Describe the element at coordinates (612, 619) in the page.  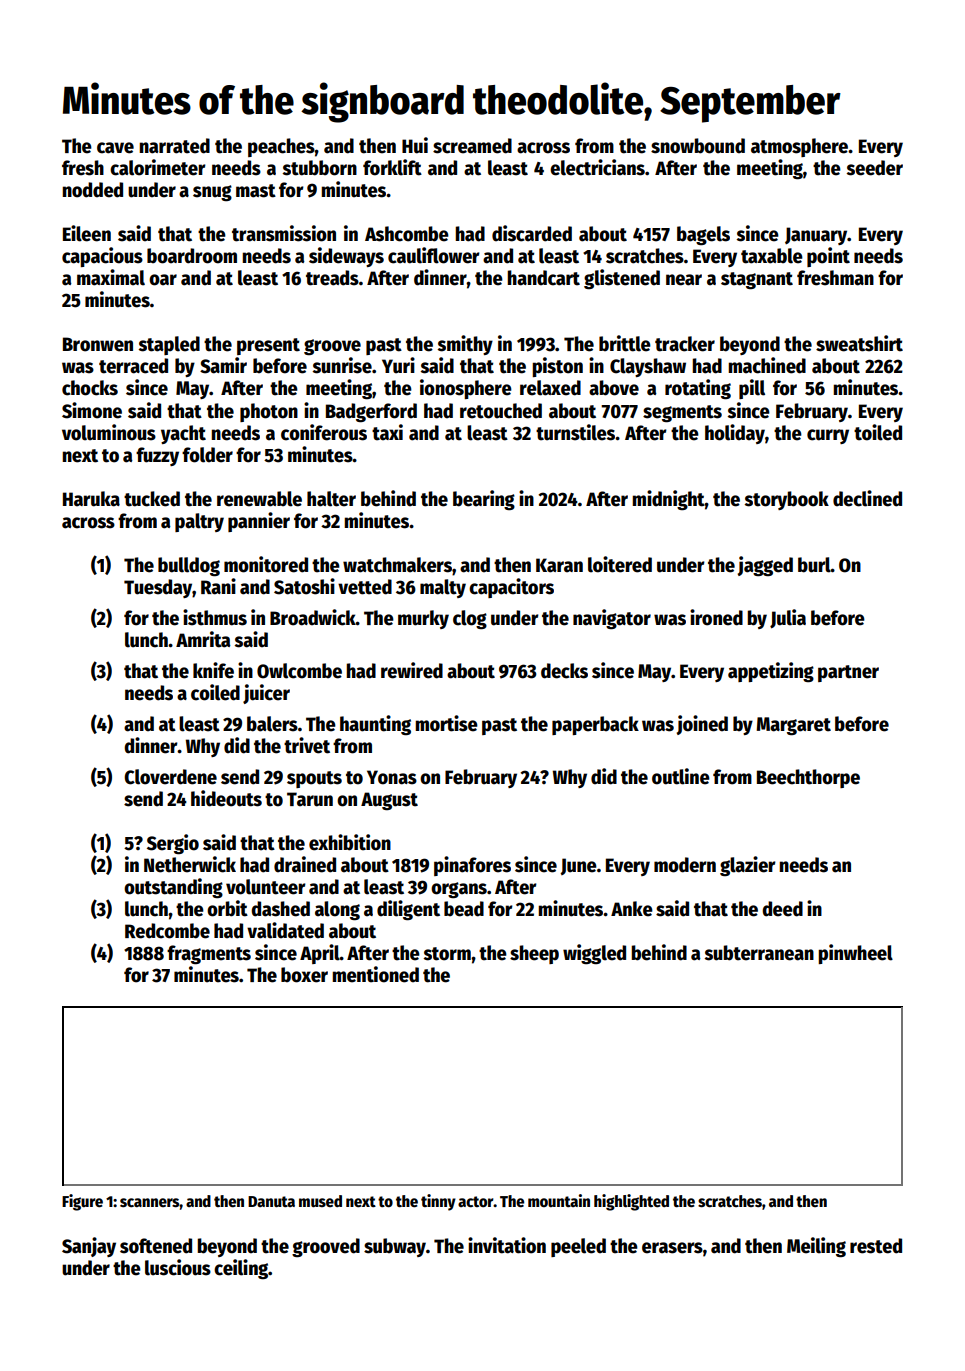
I see `navigator` at that location.
